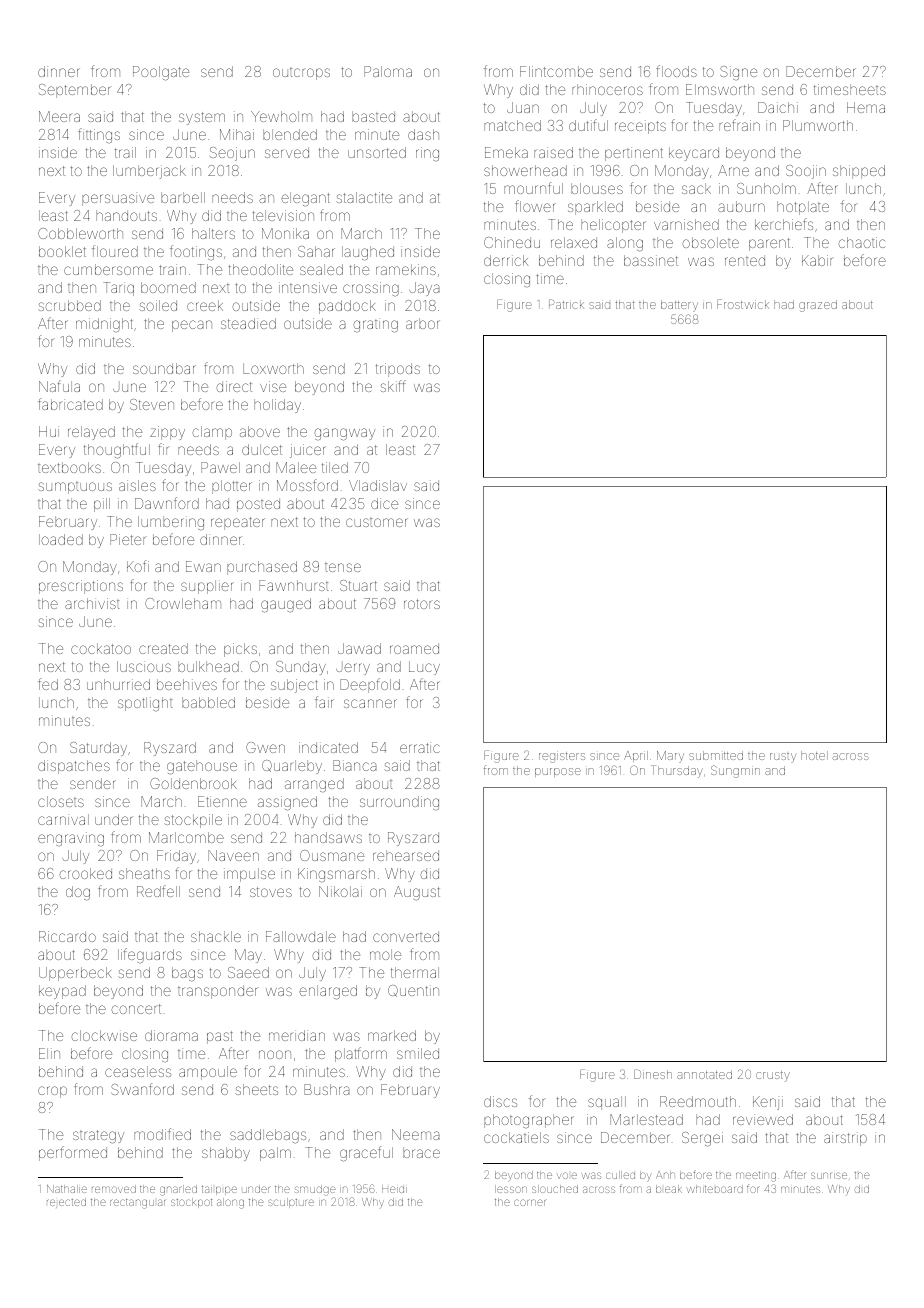  What do you see at coordinates (394, 1189) in the document?
I see `Heidi` at bounding box center [394, 1189].
